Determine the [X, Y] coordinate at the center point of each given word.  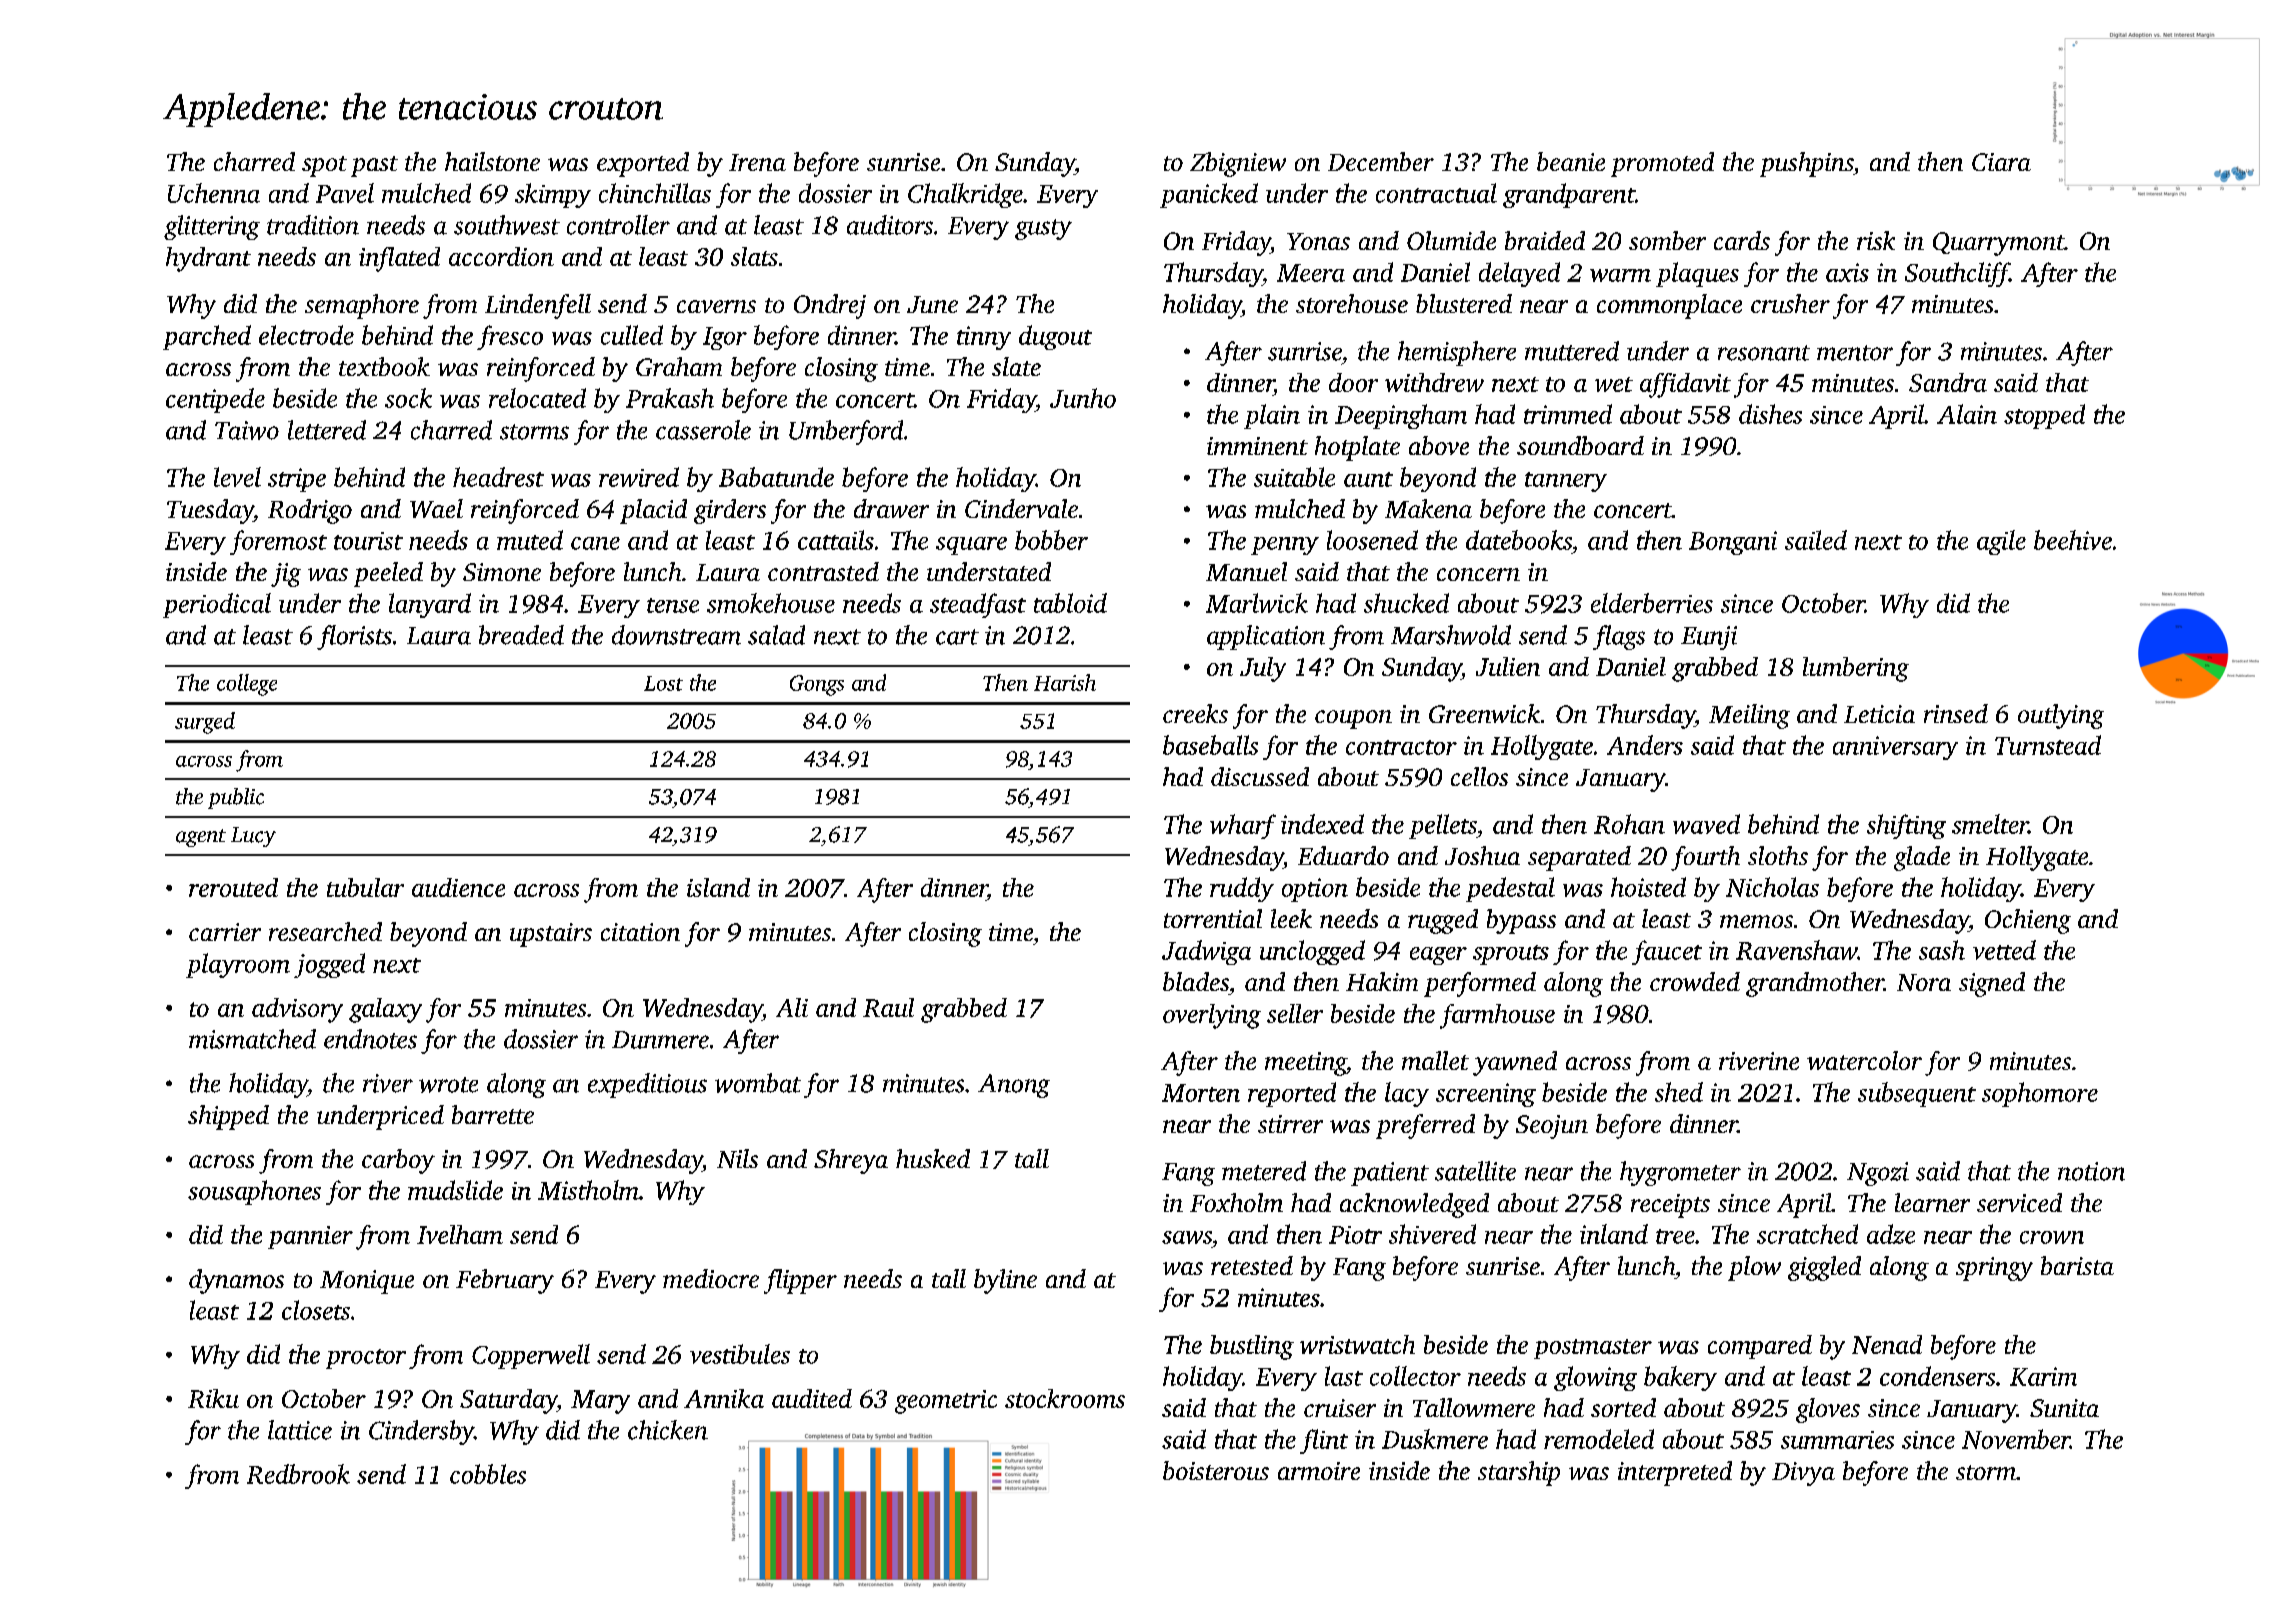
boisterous [1216, 1470]
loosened [1372, 540]
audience [458, 887]
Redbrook [298, 1474]
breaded [521, 635]
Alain [1967, 414]
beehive [2073, 540]
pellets [1443, 826]
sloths [1778, 855]
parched [207, 337]
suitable [1294, 477]
